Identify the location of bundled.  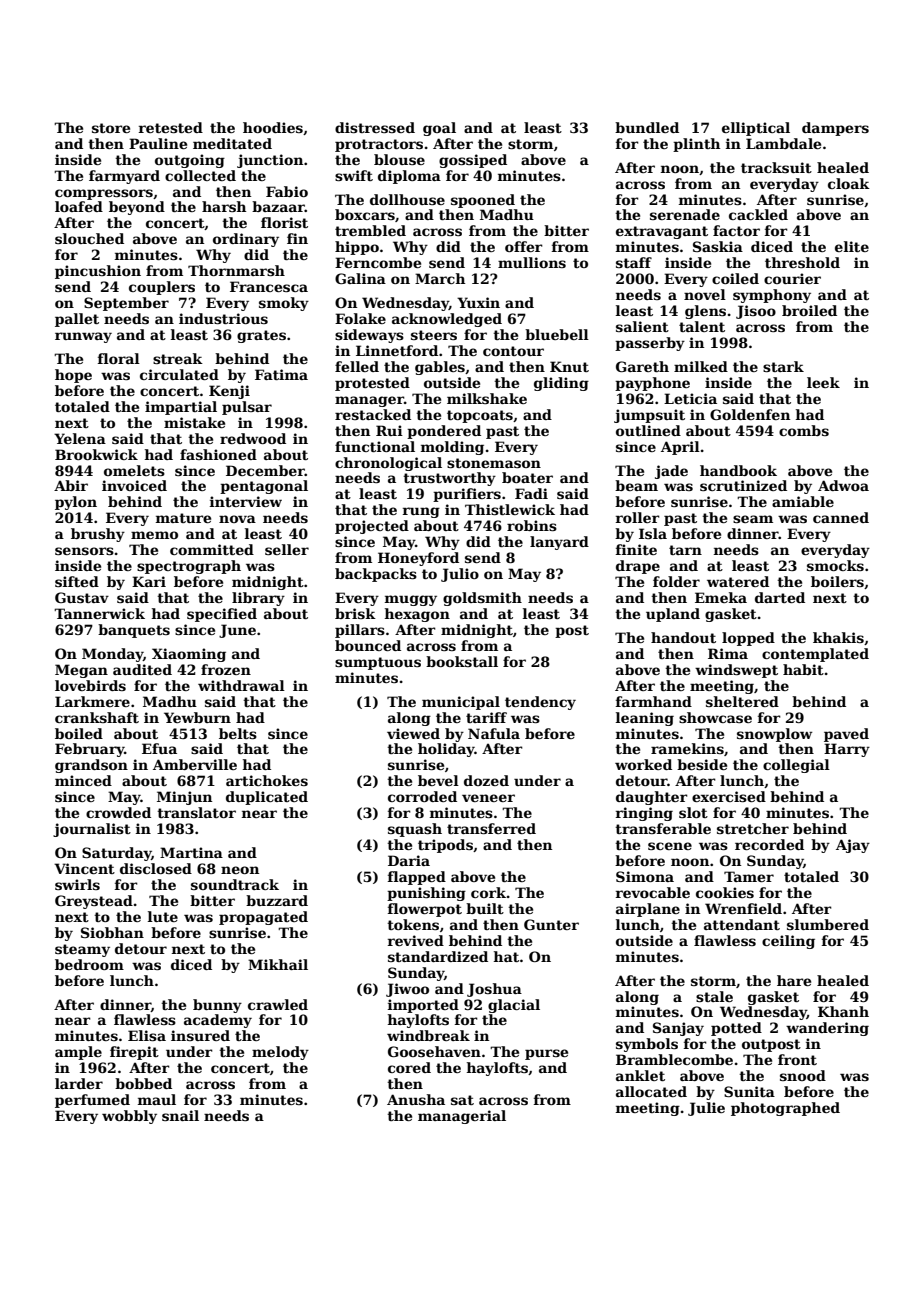
(647, 127).
